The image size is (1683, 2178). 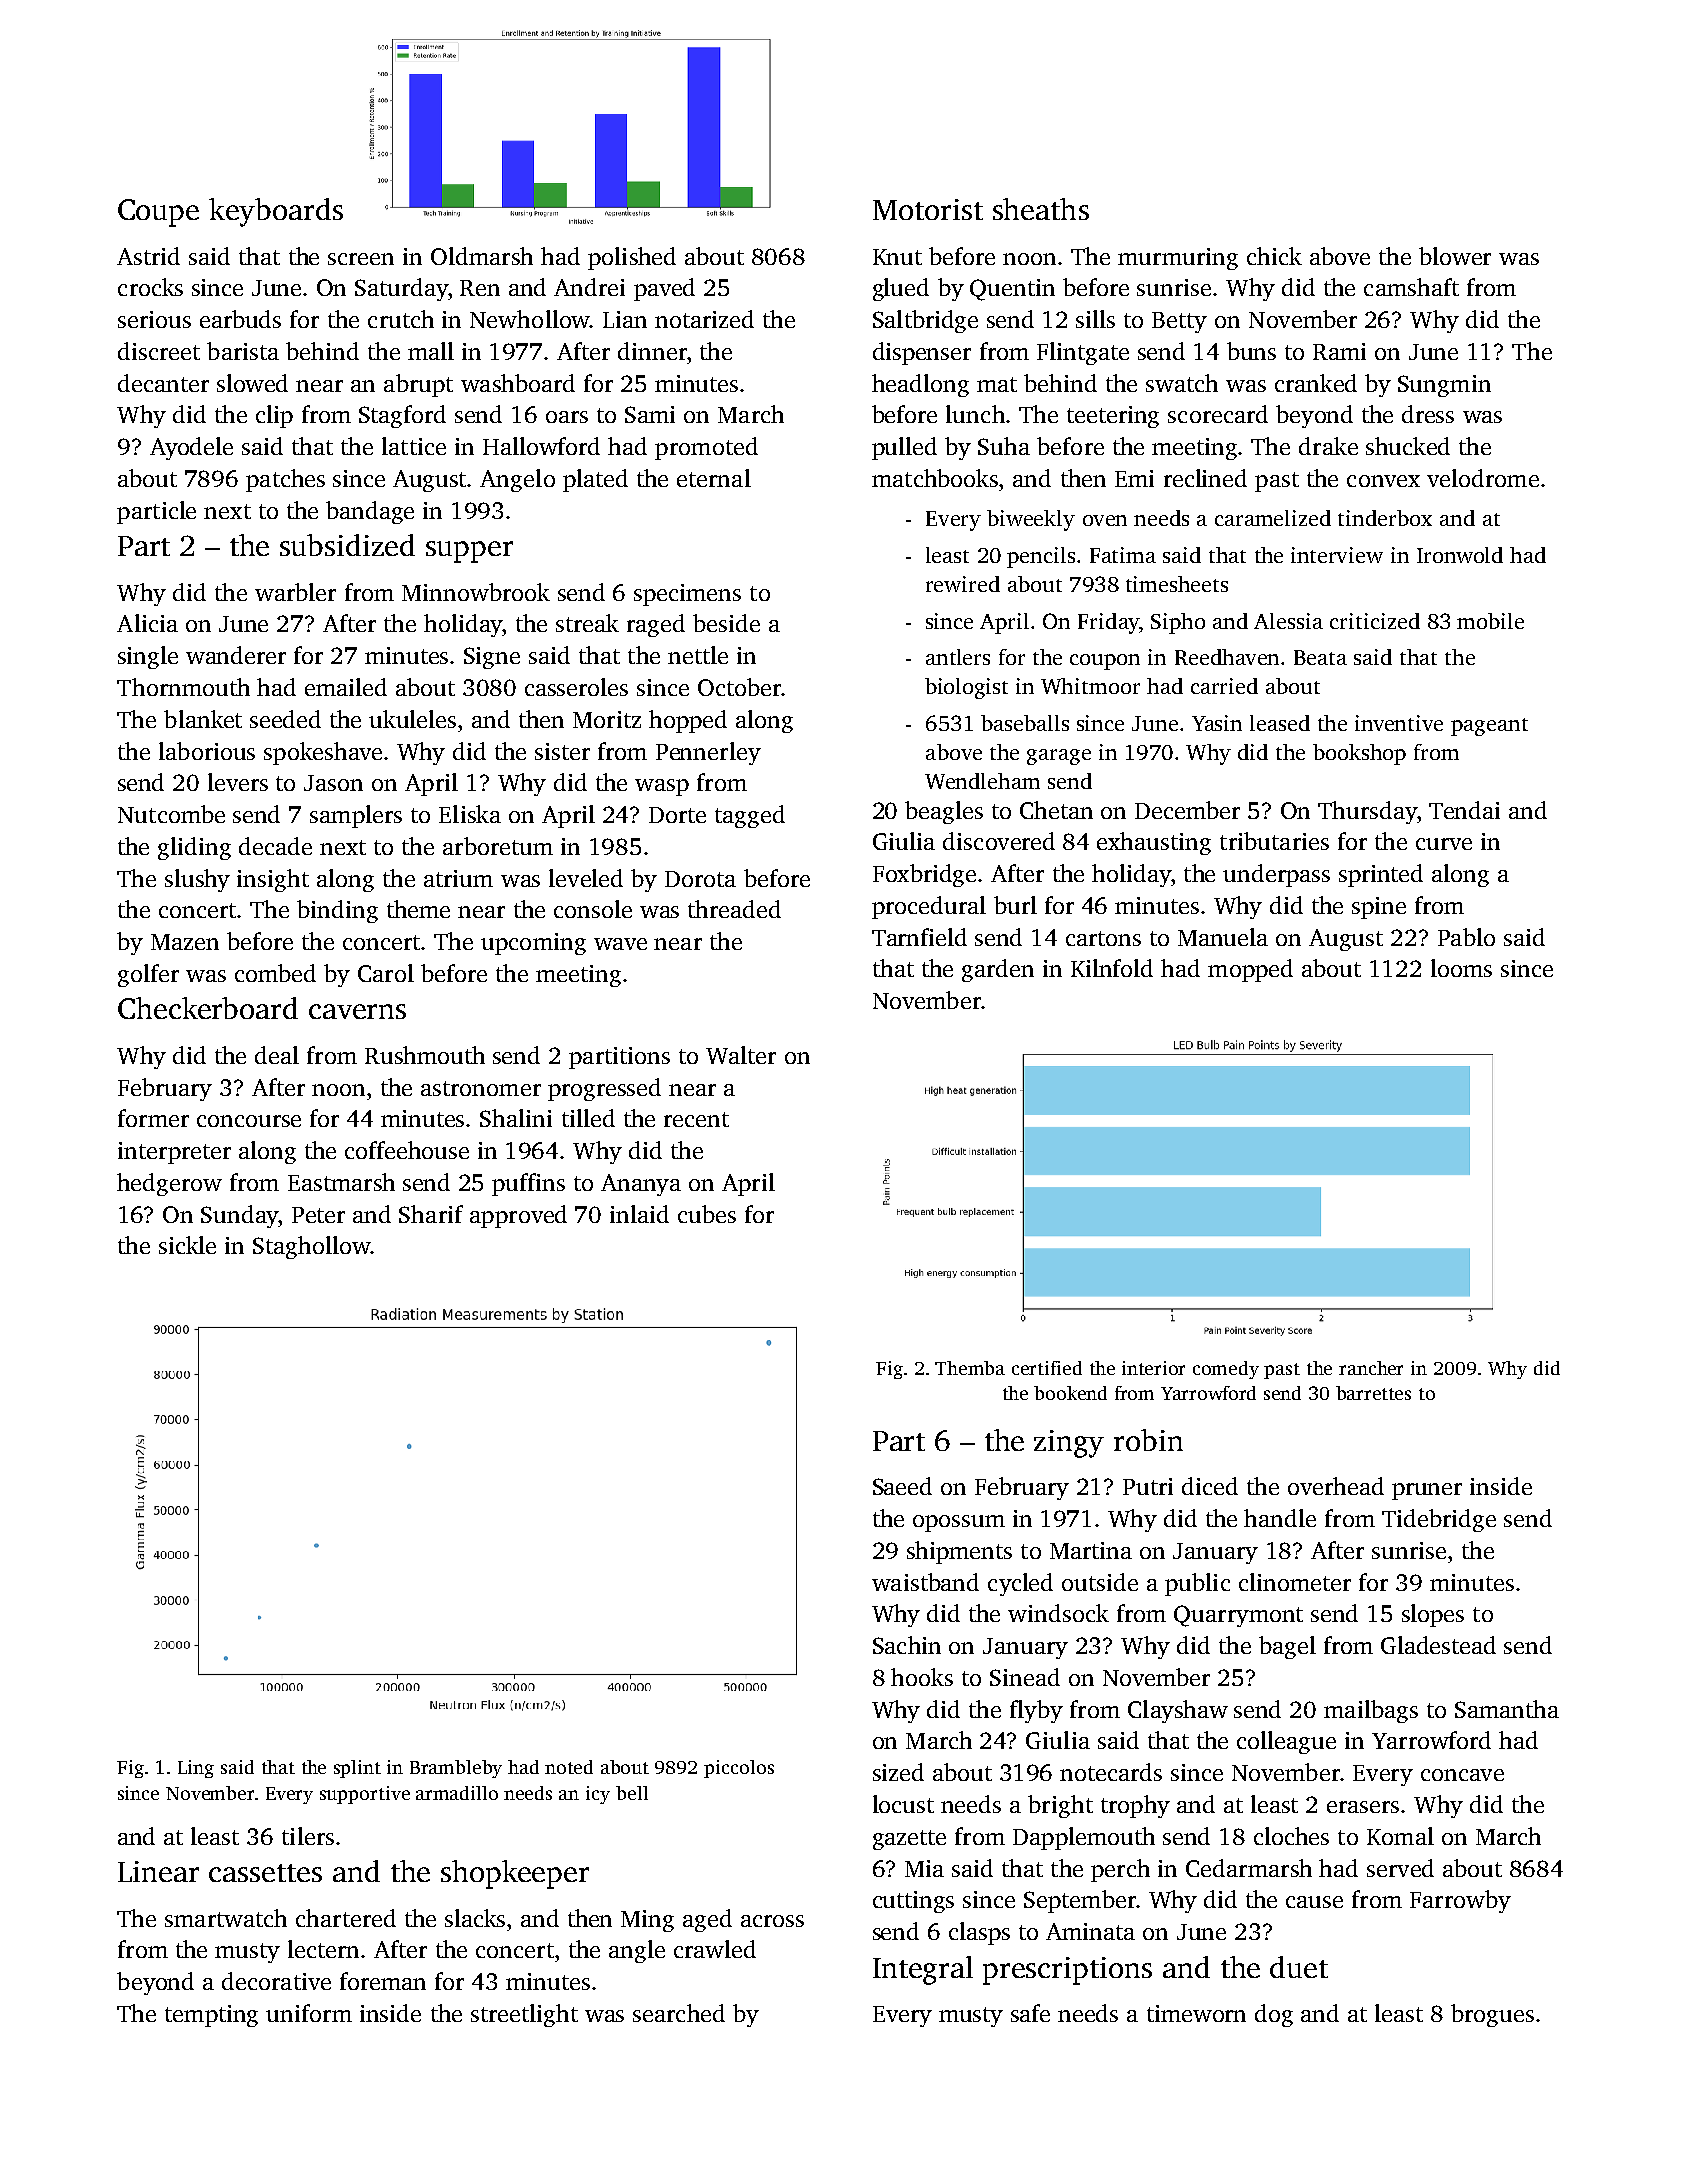 I want to click on tempting, so click(x=211, y=2016).
